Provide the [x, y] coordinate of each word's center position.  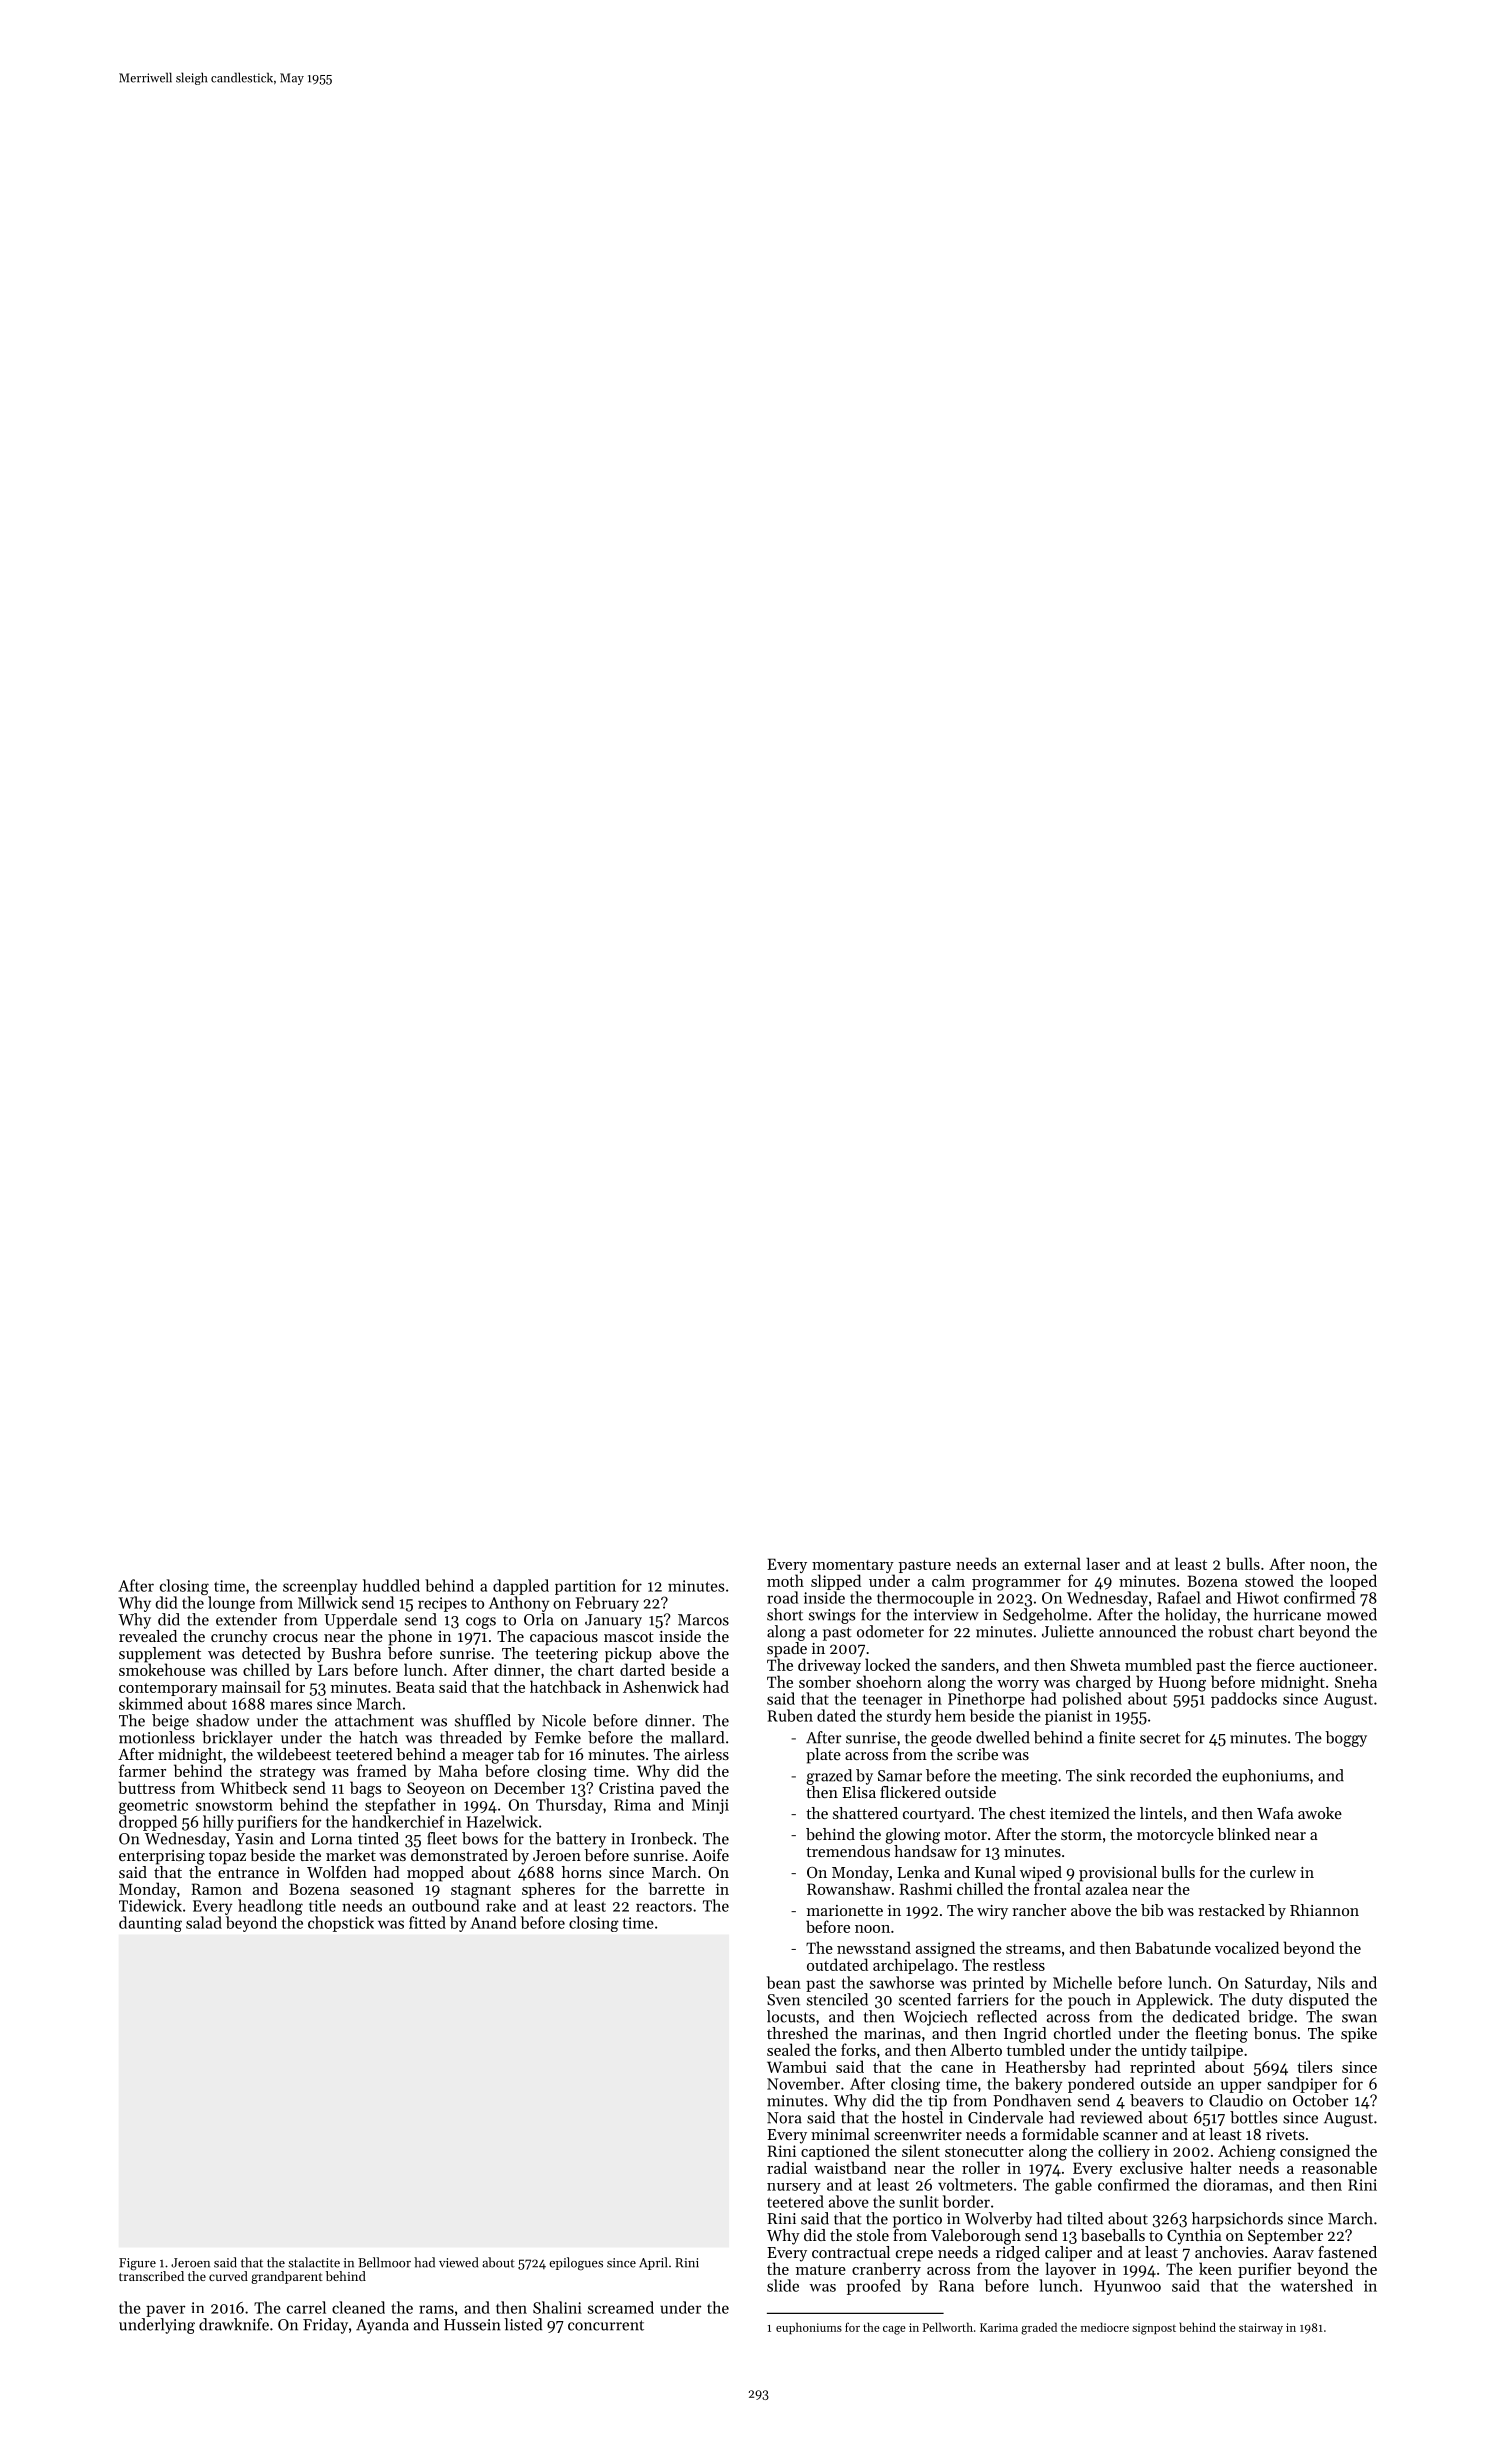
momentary [853, 1566]
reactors [664, 1906]
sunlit [919, 2201]
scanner [1130, 2136]
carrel [306, 2307]
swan [1359, 2018]
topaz [227, 1858]
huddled [391, 1585]
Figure [137, 2264]
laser [1103, 1563]
